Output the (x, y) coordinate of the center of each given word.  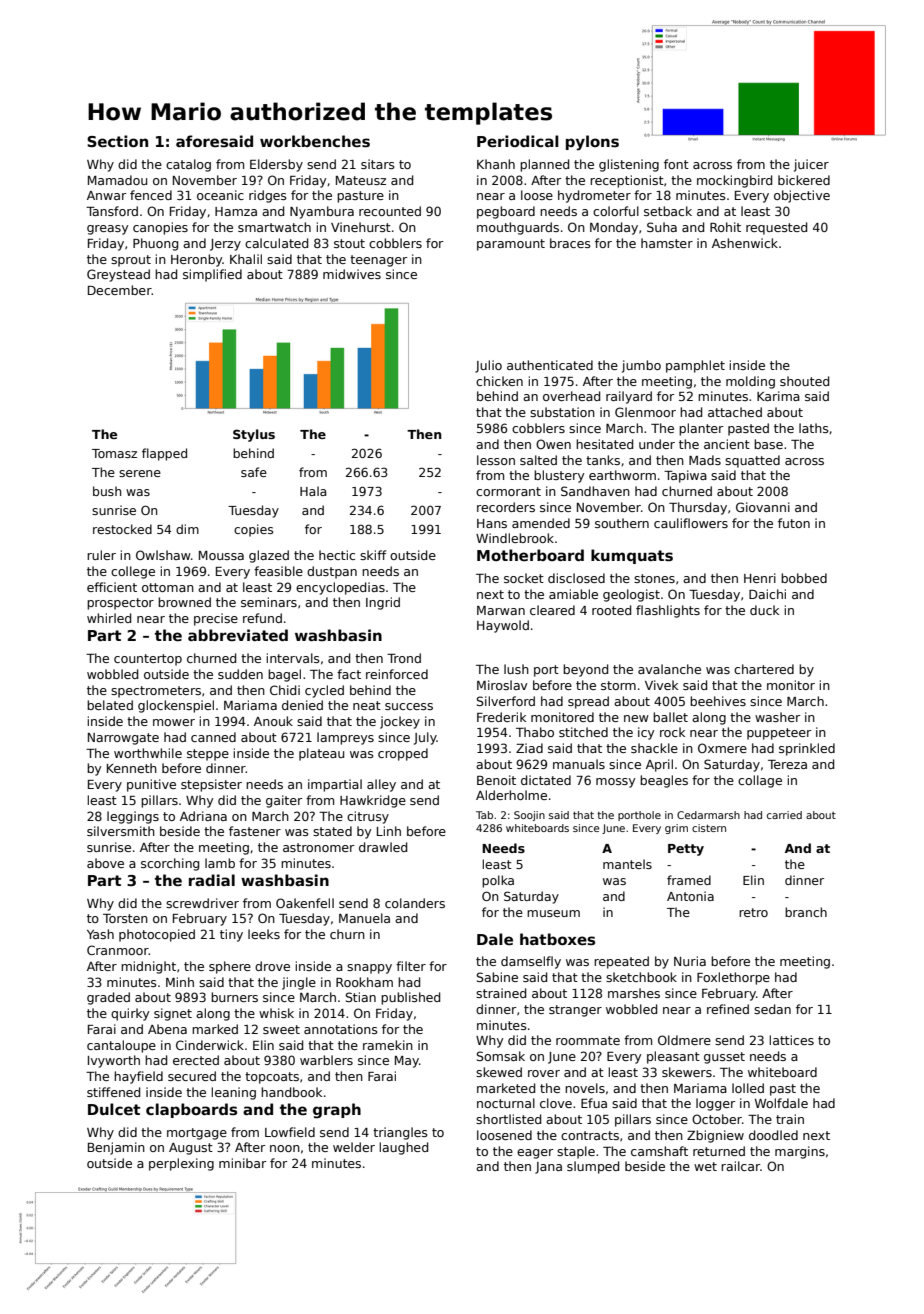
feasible (278, 571)
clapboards (191, 1110)
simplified (212, 275)
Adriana (203, 816)
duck (764, 610)
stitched (583, 732)
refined (728, 1009)
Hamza (236, 211)
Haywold (503, 626)
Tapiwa (685, 476)
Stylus (254, 435)
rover (544, 1073)
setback (668, 211)
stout (349, 243)
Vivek (661, 685)
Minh (180, 982)
